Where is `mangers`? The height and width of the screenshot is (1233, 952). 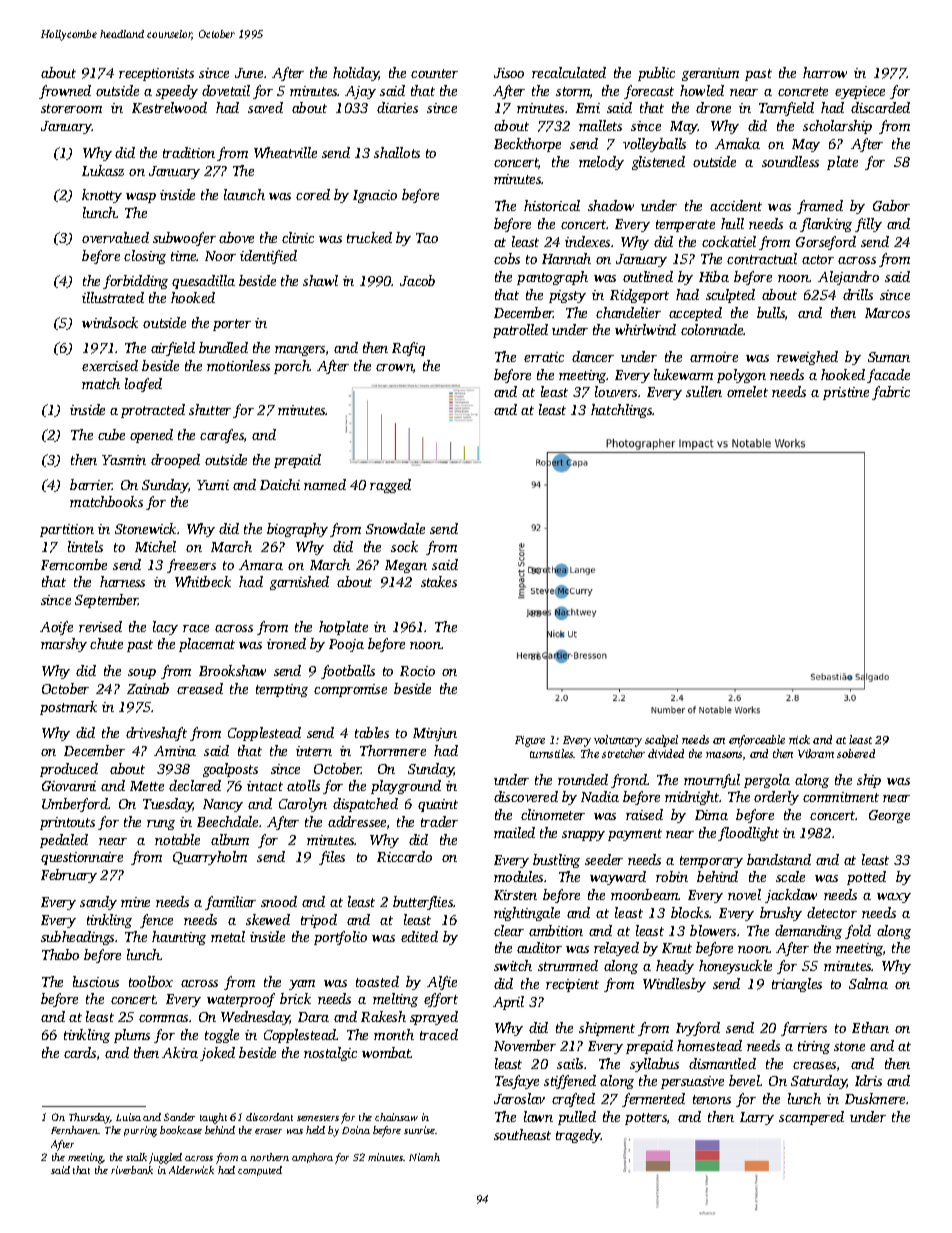
mangers is located at coordinates (300, 351).
